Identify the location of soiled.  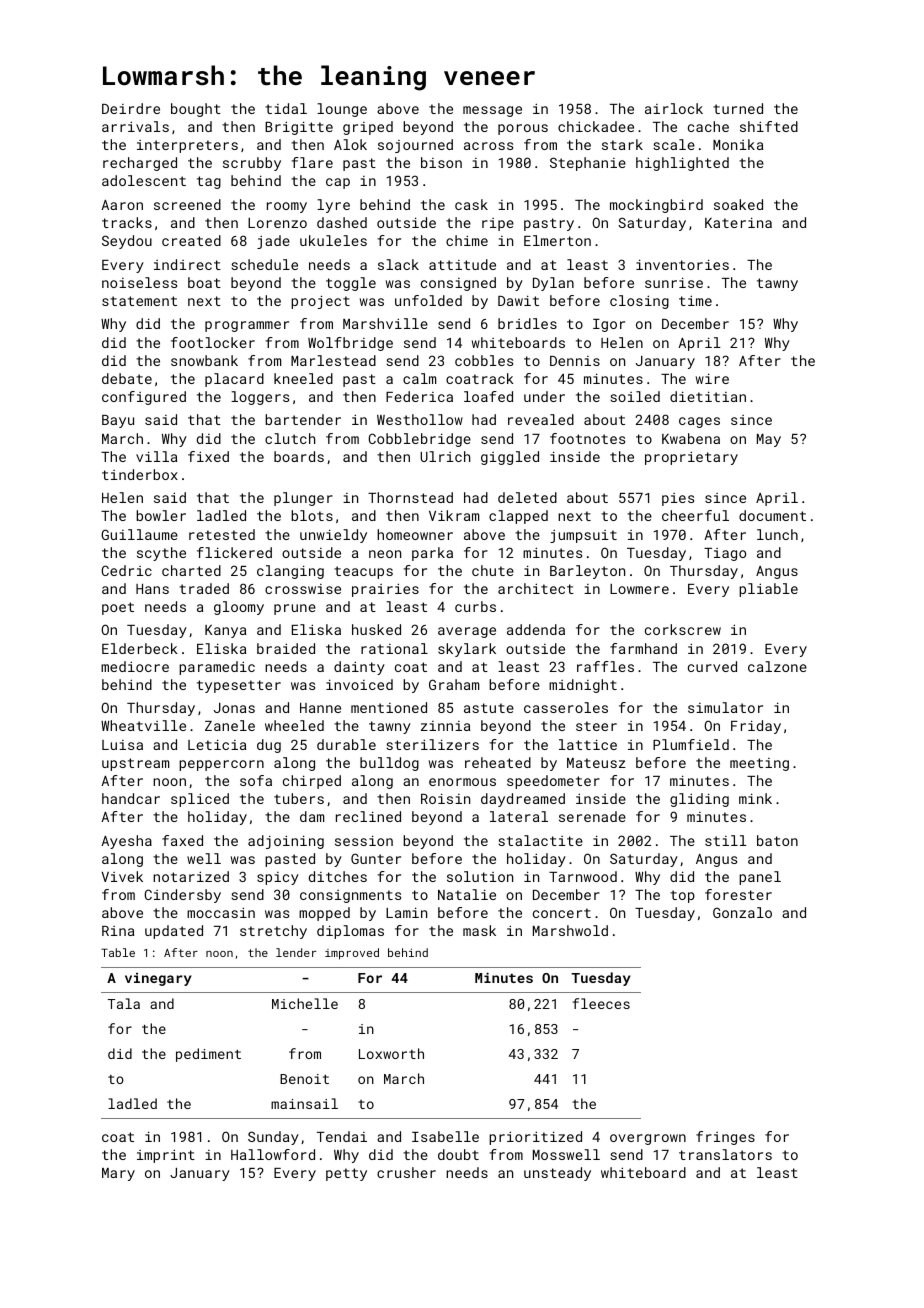
(635, 396).
